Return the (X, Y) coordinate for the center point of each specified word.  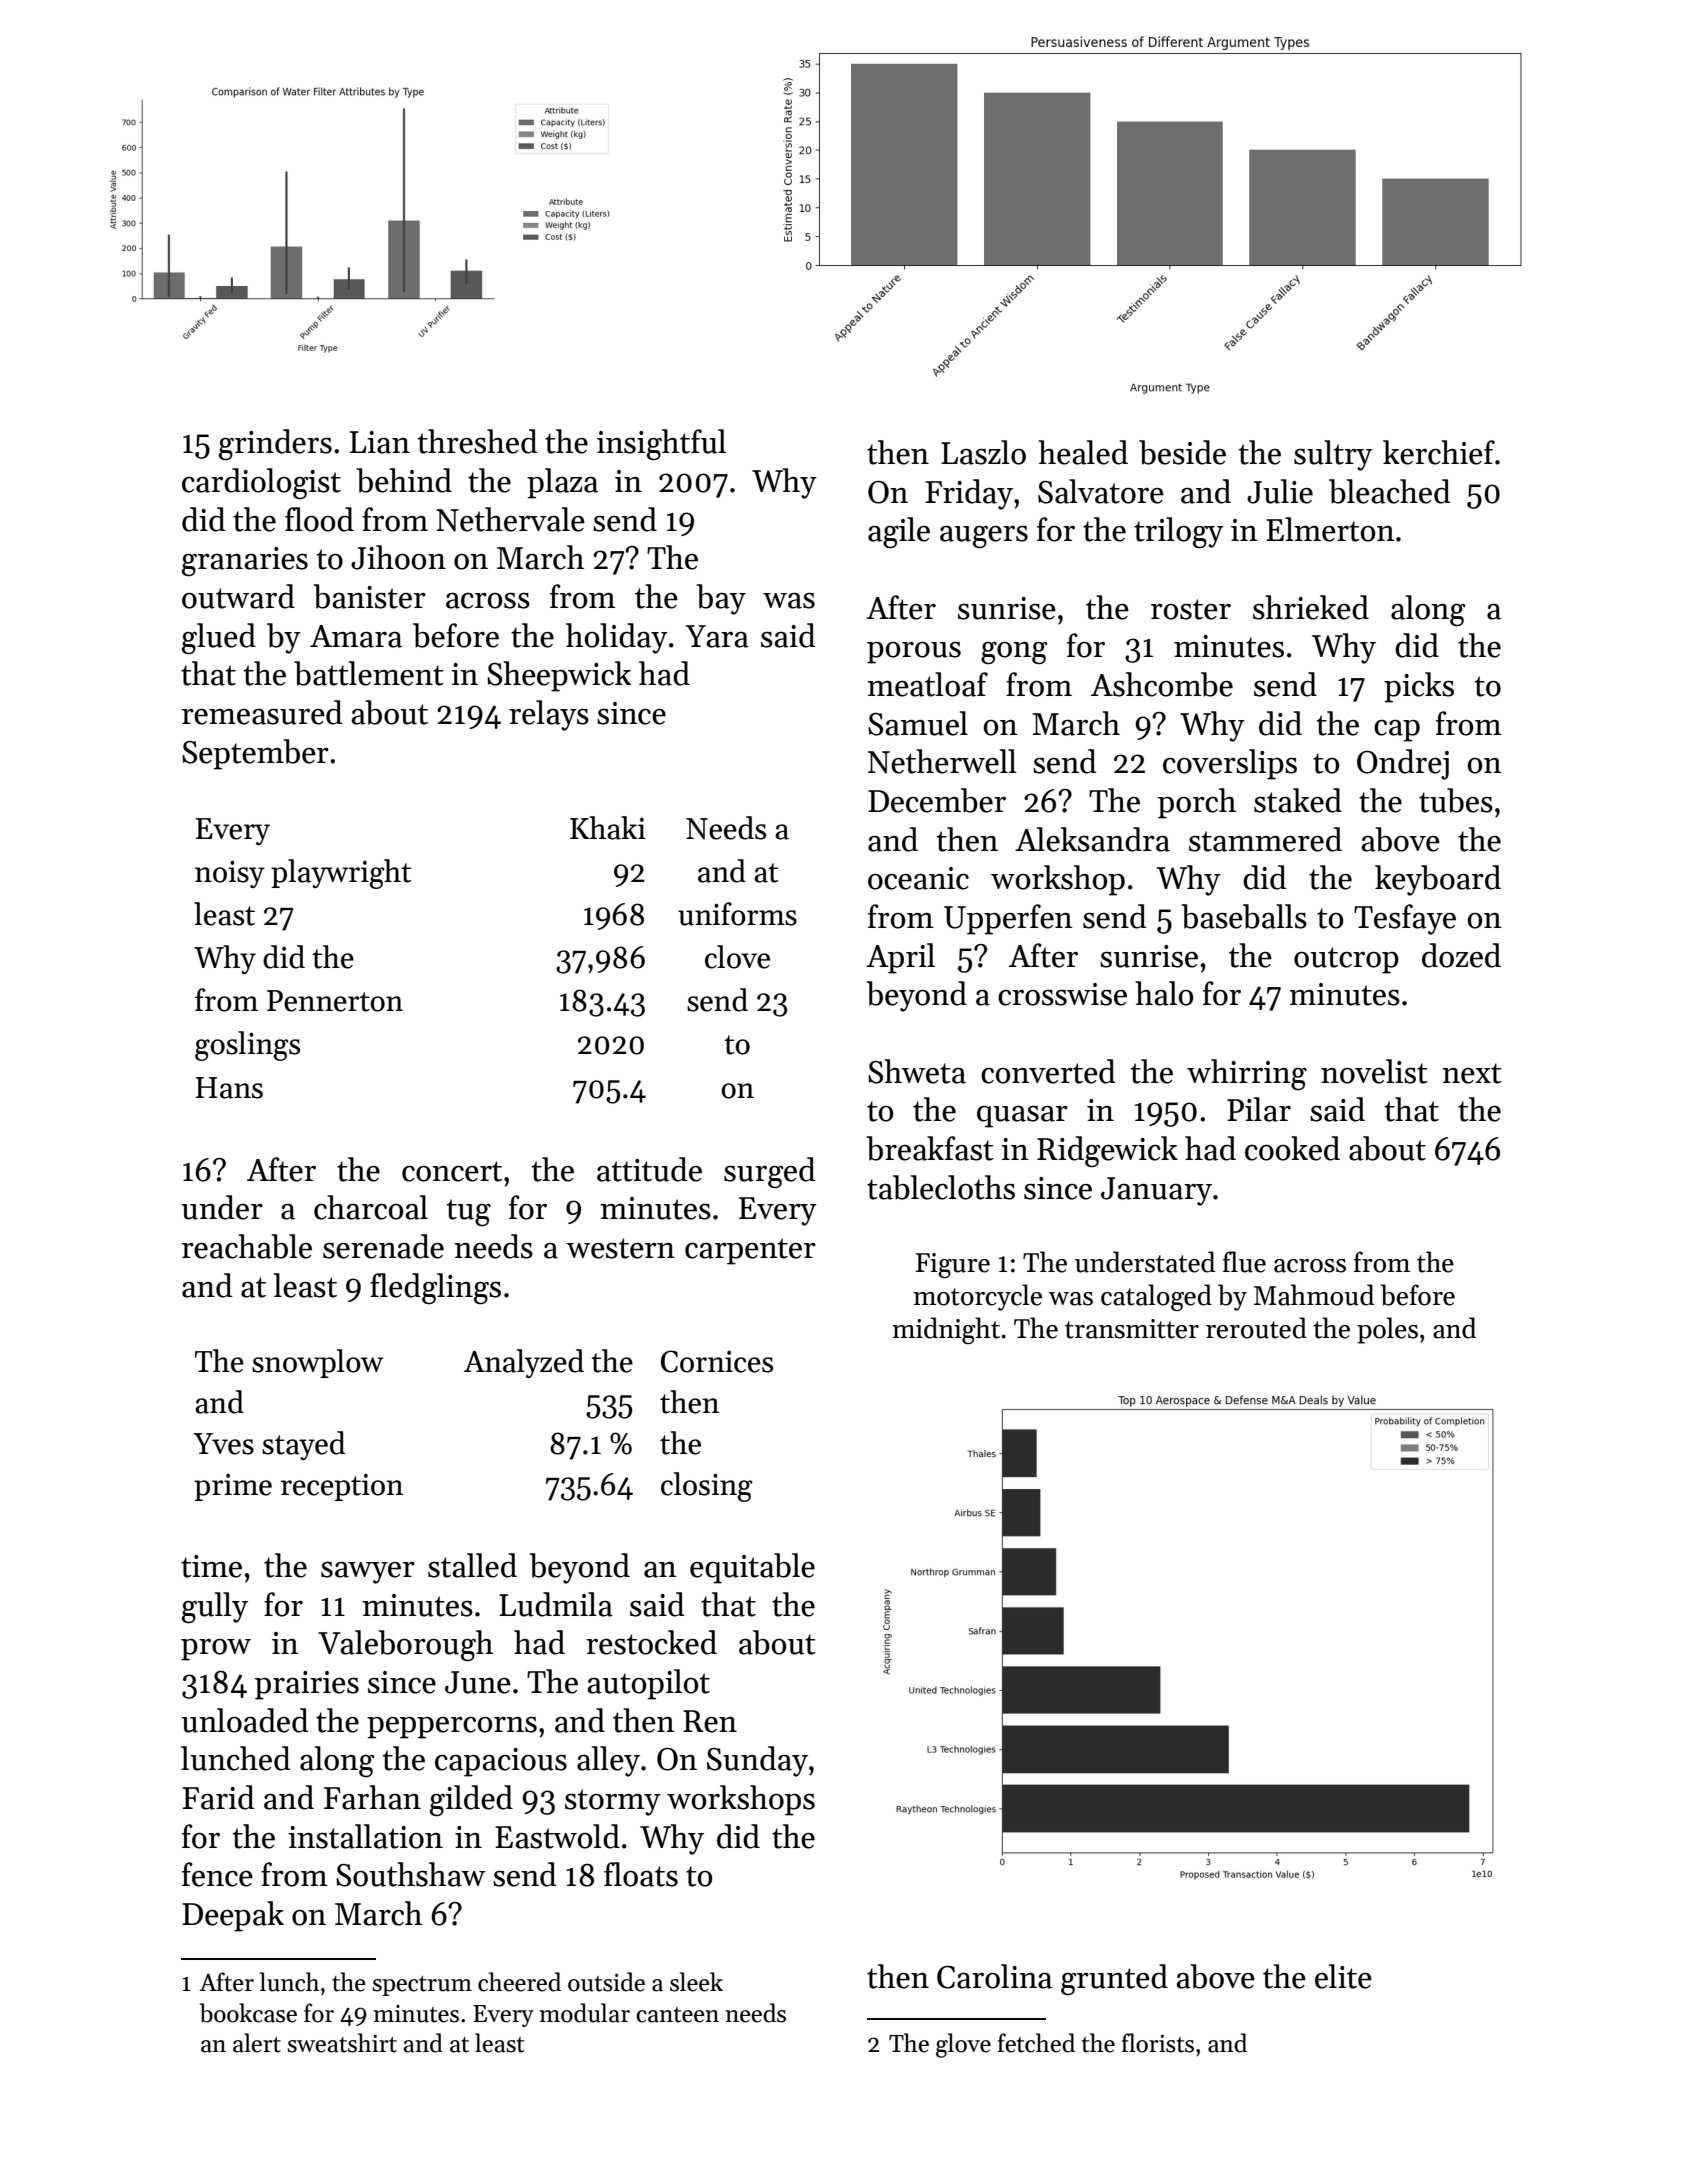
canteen (677, 2015)
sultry (1333, 455)
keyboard (1438, 880)
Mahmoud (1314, 1295)
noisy (230, 874)
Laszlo (983, 452)
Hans (229, 1088)
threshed (478, 441)
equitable (752, 1568)
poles (1387, 1330)
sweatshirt (342, 2043)
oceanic (918, 878)
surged (770, 1173)
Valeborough (405, 1646)
